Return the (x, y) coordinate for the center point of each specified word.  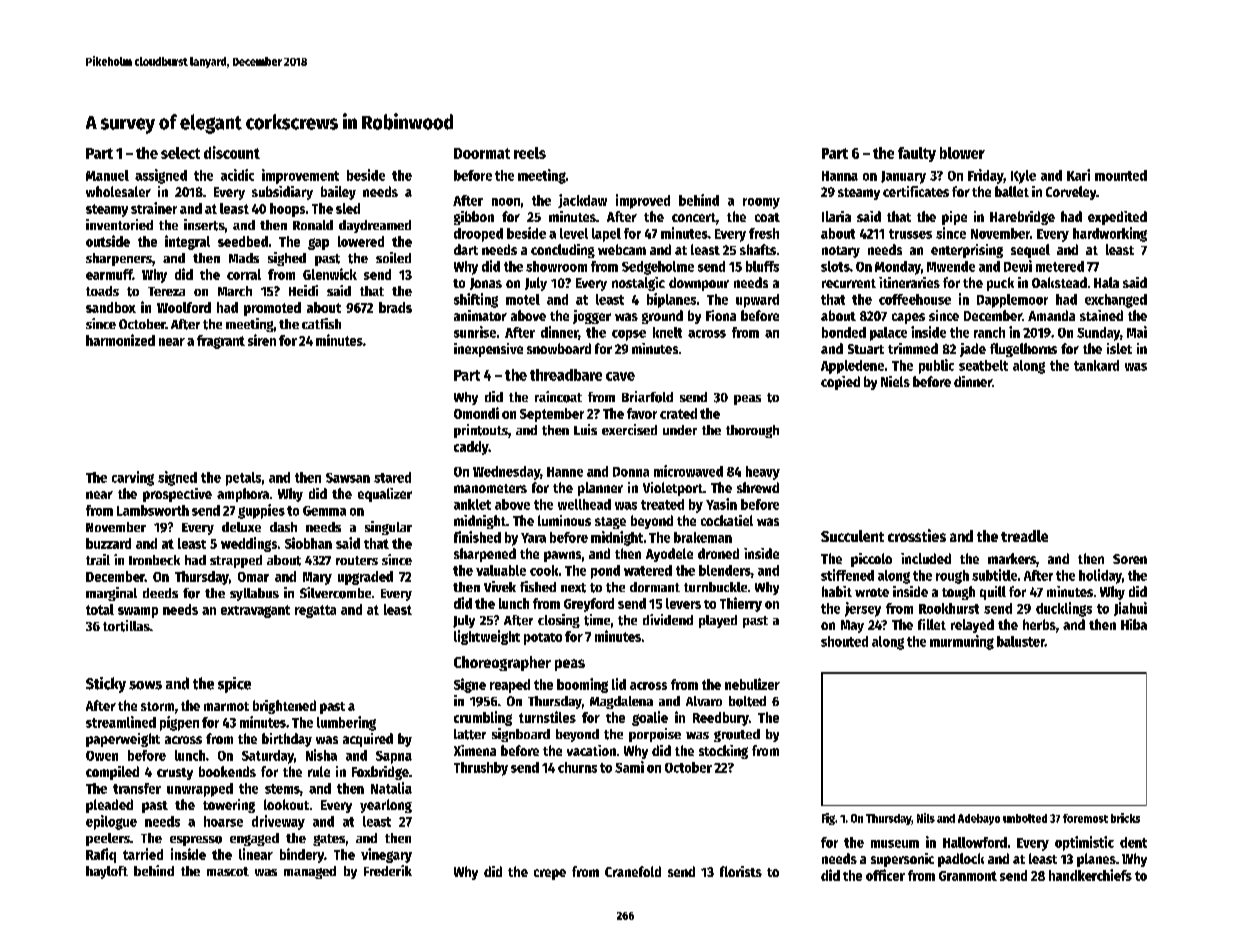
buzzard (108, 543)
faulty (917, 154)
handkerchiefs (1090, 875)
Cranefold (633, 871)
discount (232, 152)
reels (530, 153)
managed (310, 872)
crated (678, 413)
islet (1119, 348)
